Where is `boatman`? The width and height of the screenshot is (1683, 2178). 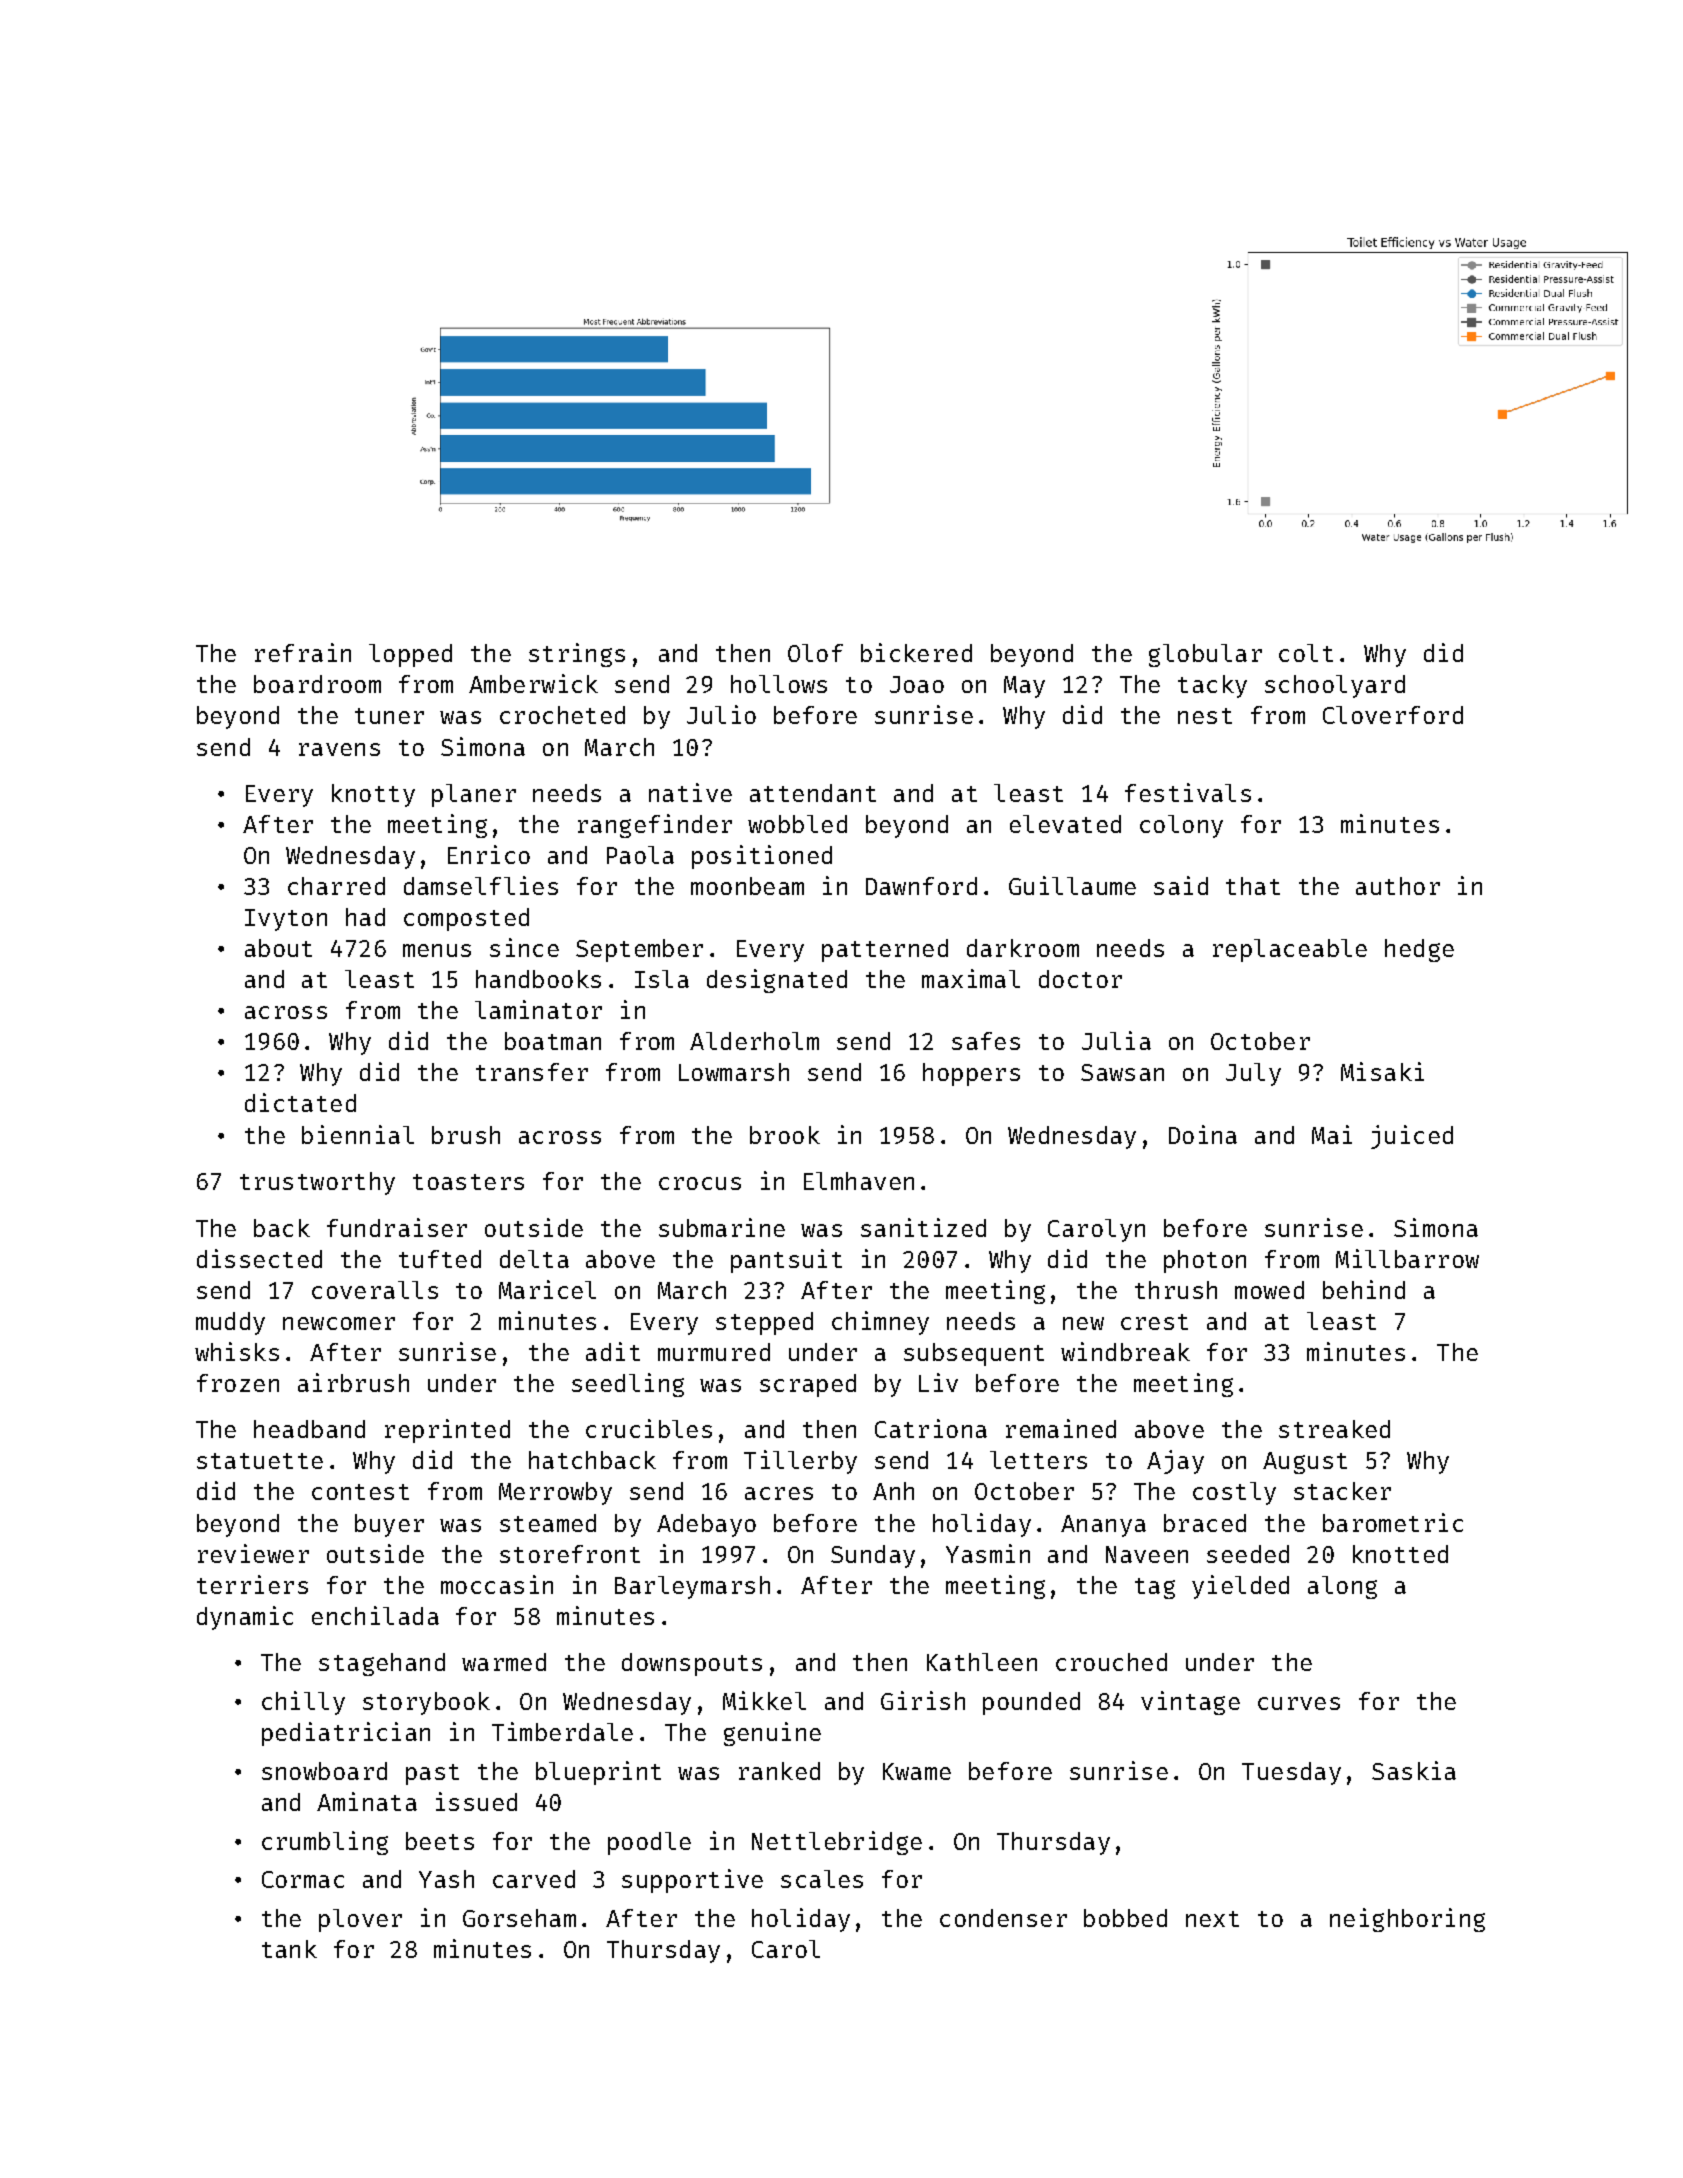
boatman is located at coordinates (553, 1041).
